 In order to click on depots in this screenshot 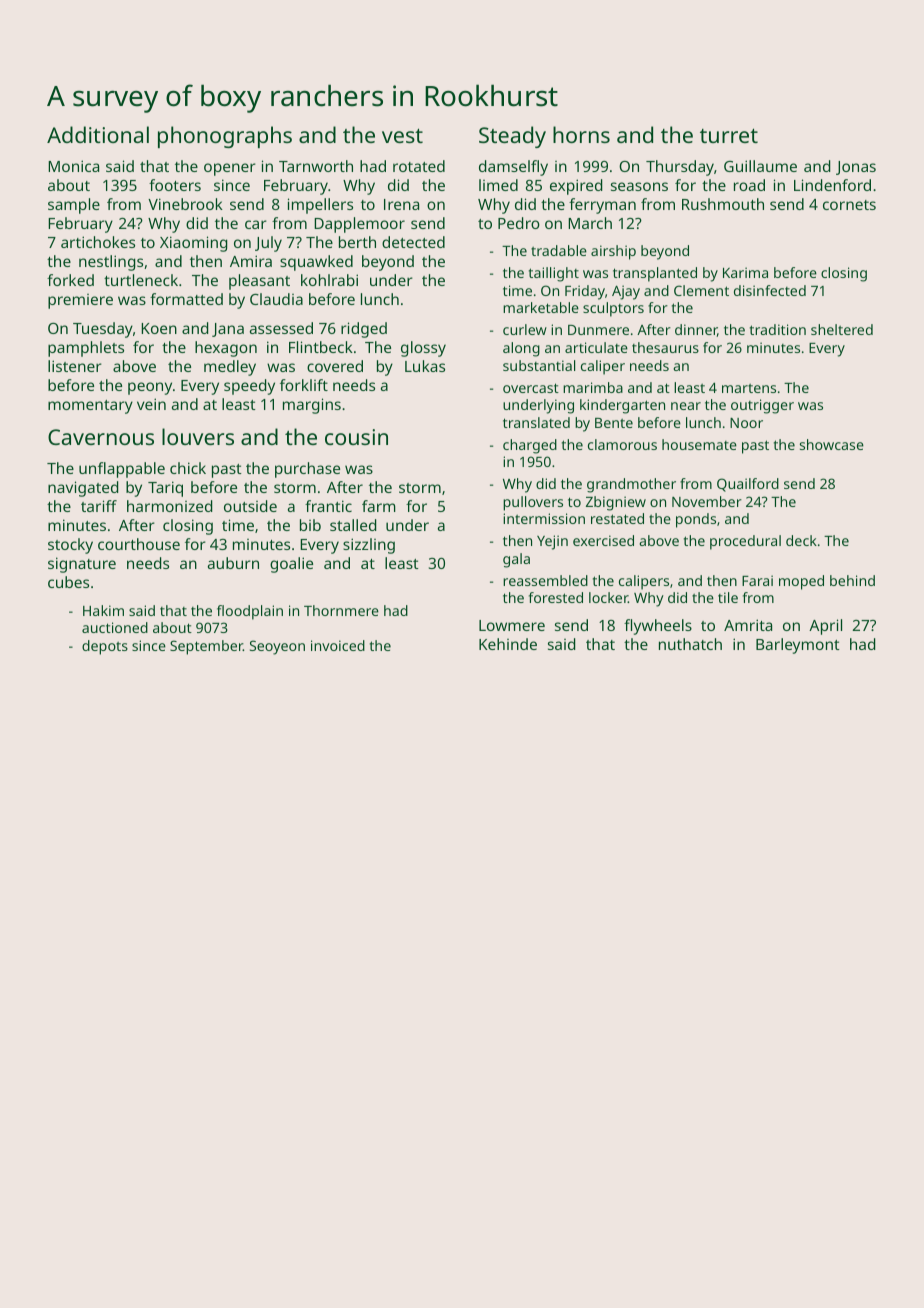, I will do `click(105, 647)`.
